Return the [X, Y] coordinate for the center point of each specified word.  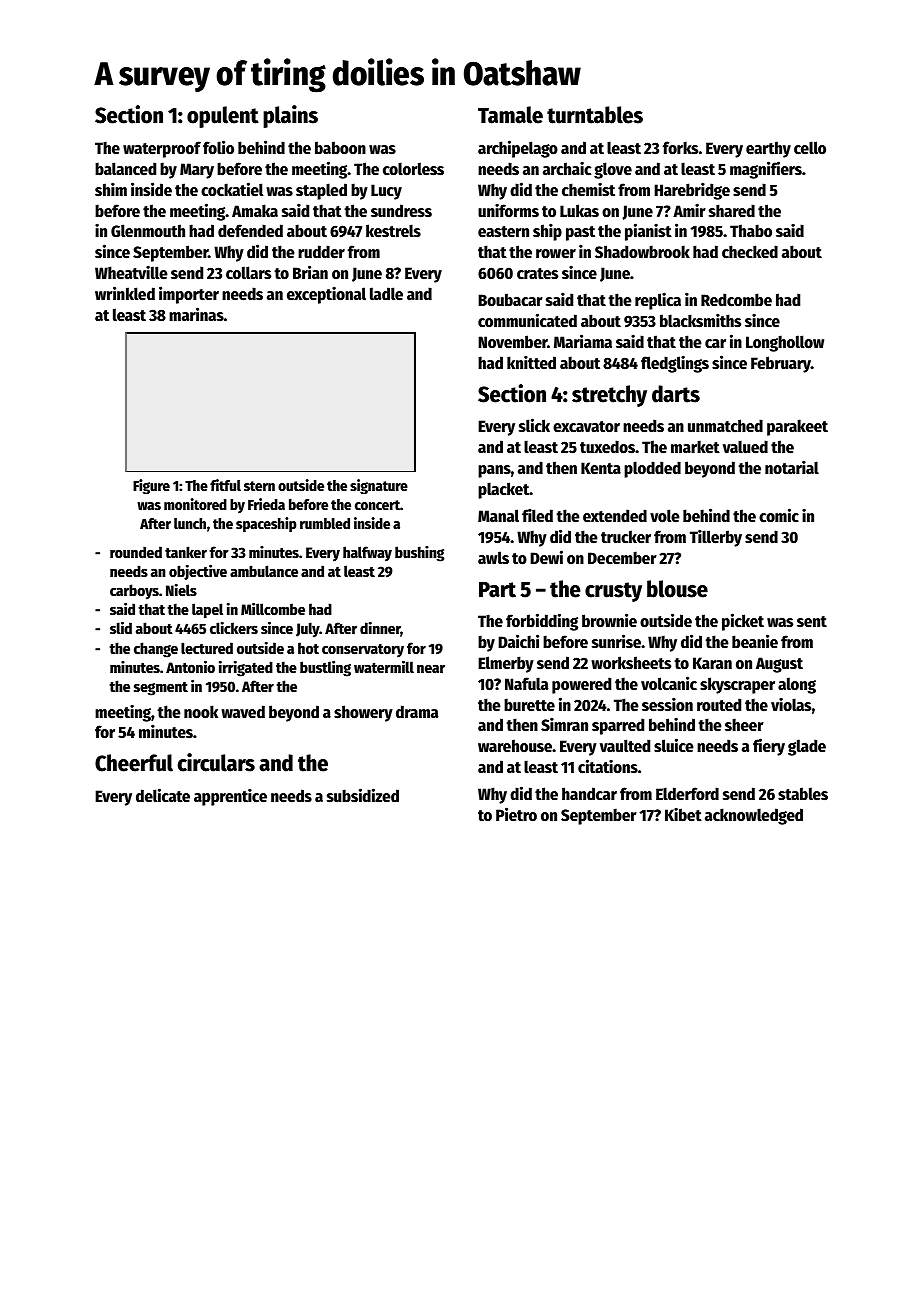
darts [676, 394]
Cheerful [134, 763]
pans [494, 471]
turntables [595, 115]
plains [290, 116]
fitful [225, 485]
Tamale [510, 115]
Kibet [683, 814]
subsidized [363, 795]
